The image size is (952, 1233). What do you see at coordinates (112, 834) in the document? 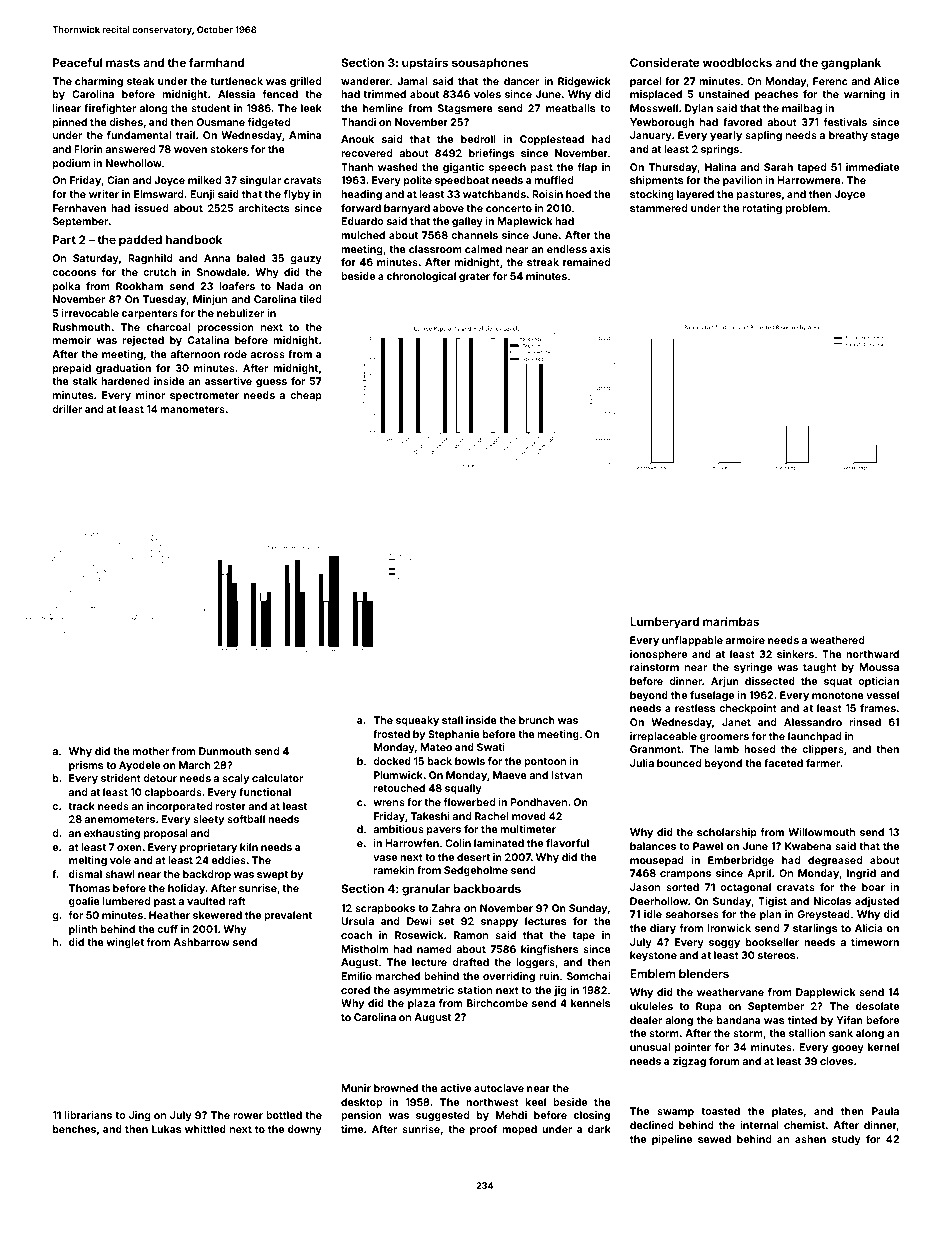
I see `exhausting` at bounding box center [112, 834].
